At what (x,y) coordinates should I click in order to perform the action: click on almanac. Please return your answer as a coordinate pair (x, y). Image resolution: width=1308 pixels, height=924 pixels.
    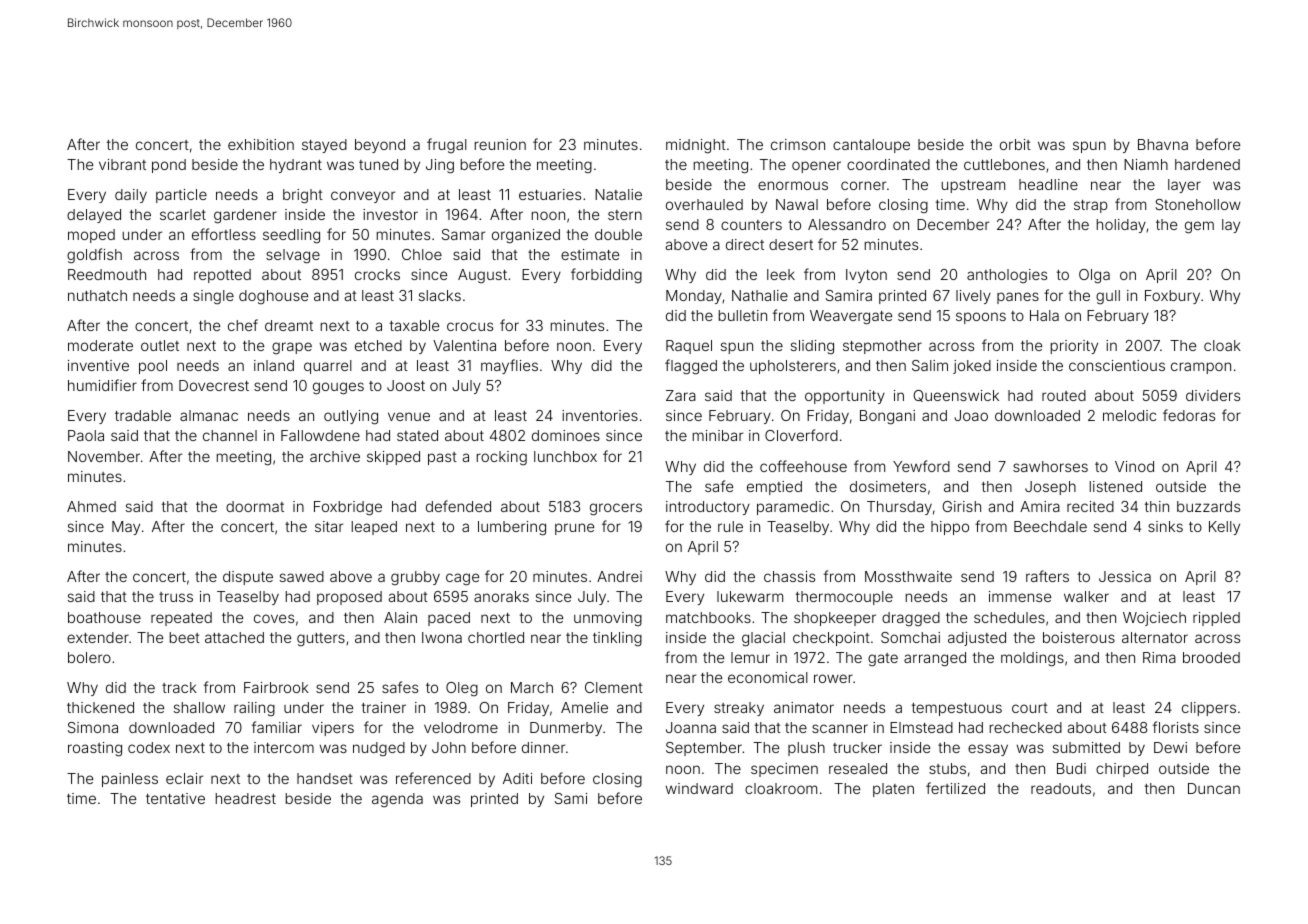
    Looking at the image, I should click on (209, 415).
